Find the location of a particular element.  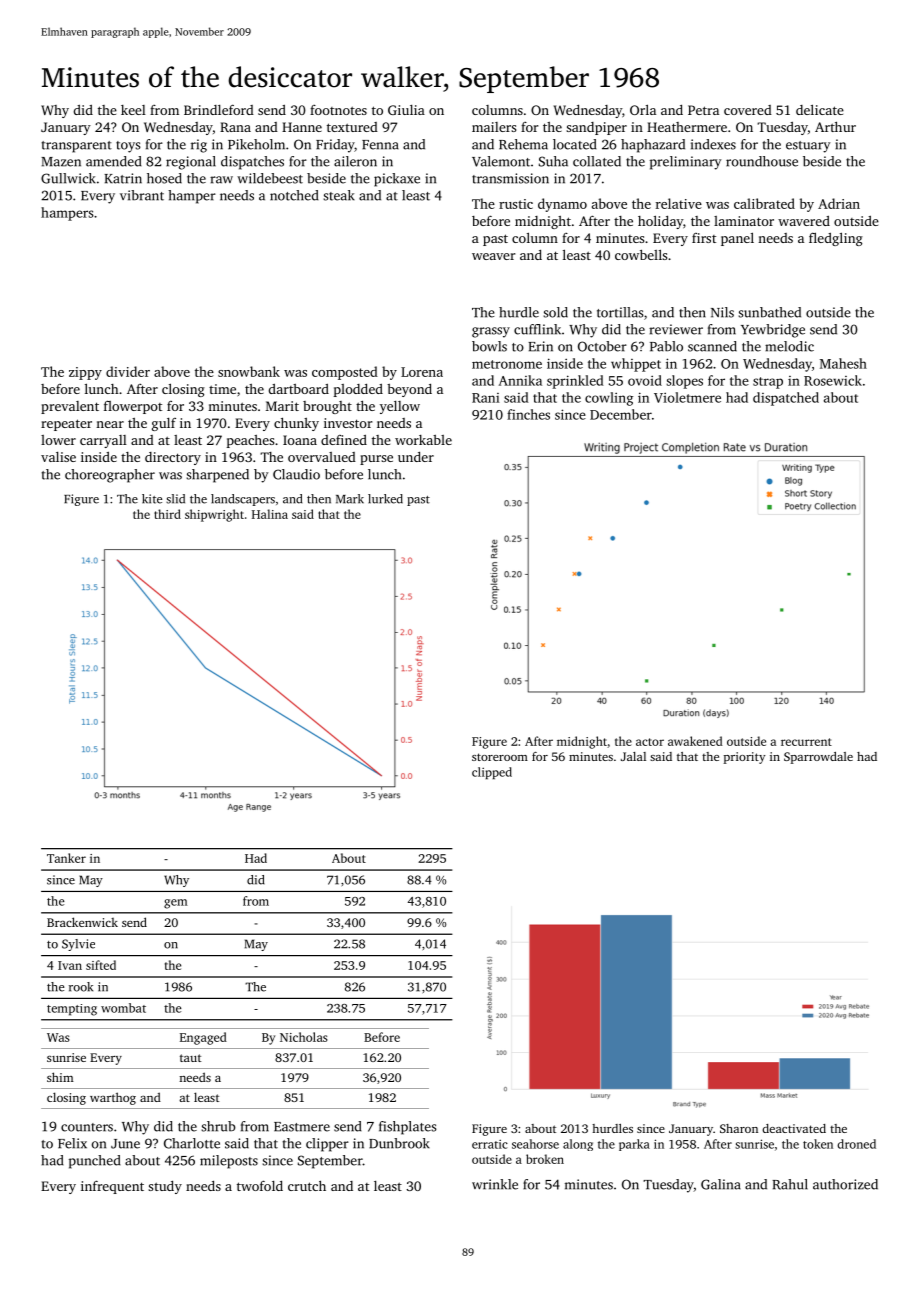

wrinkle is located at coordinates (495, 1184).
